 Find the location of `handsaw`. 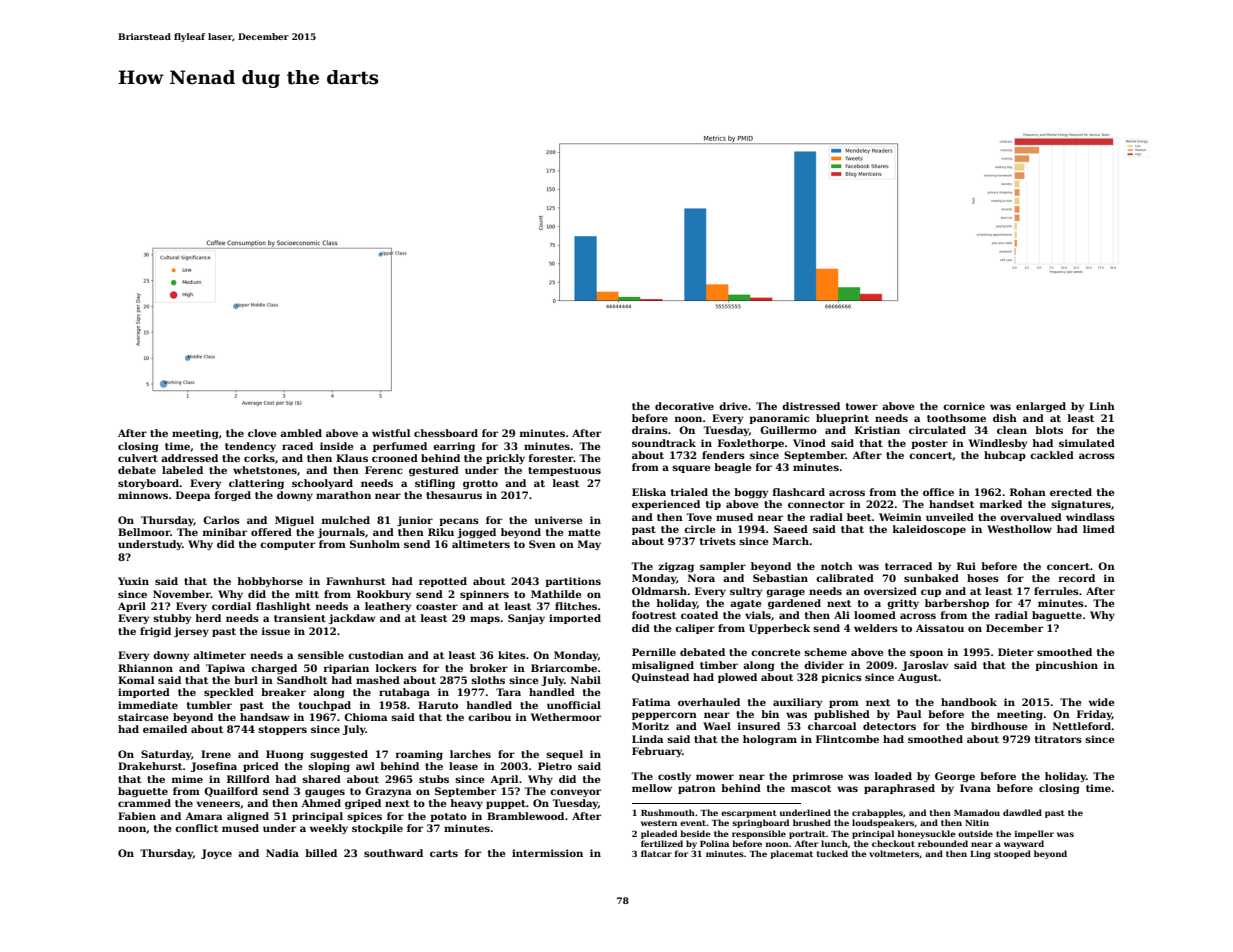

handsaw is located at coordinates (265, 717).
